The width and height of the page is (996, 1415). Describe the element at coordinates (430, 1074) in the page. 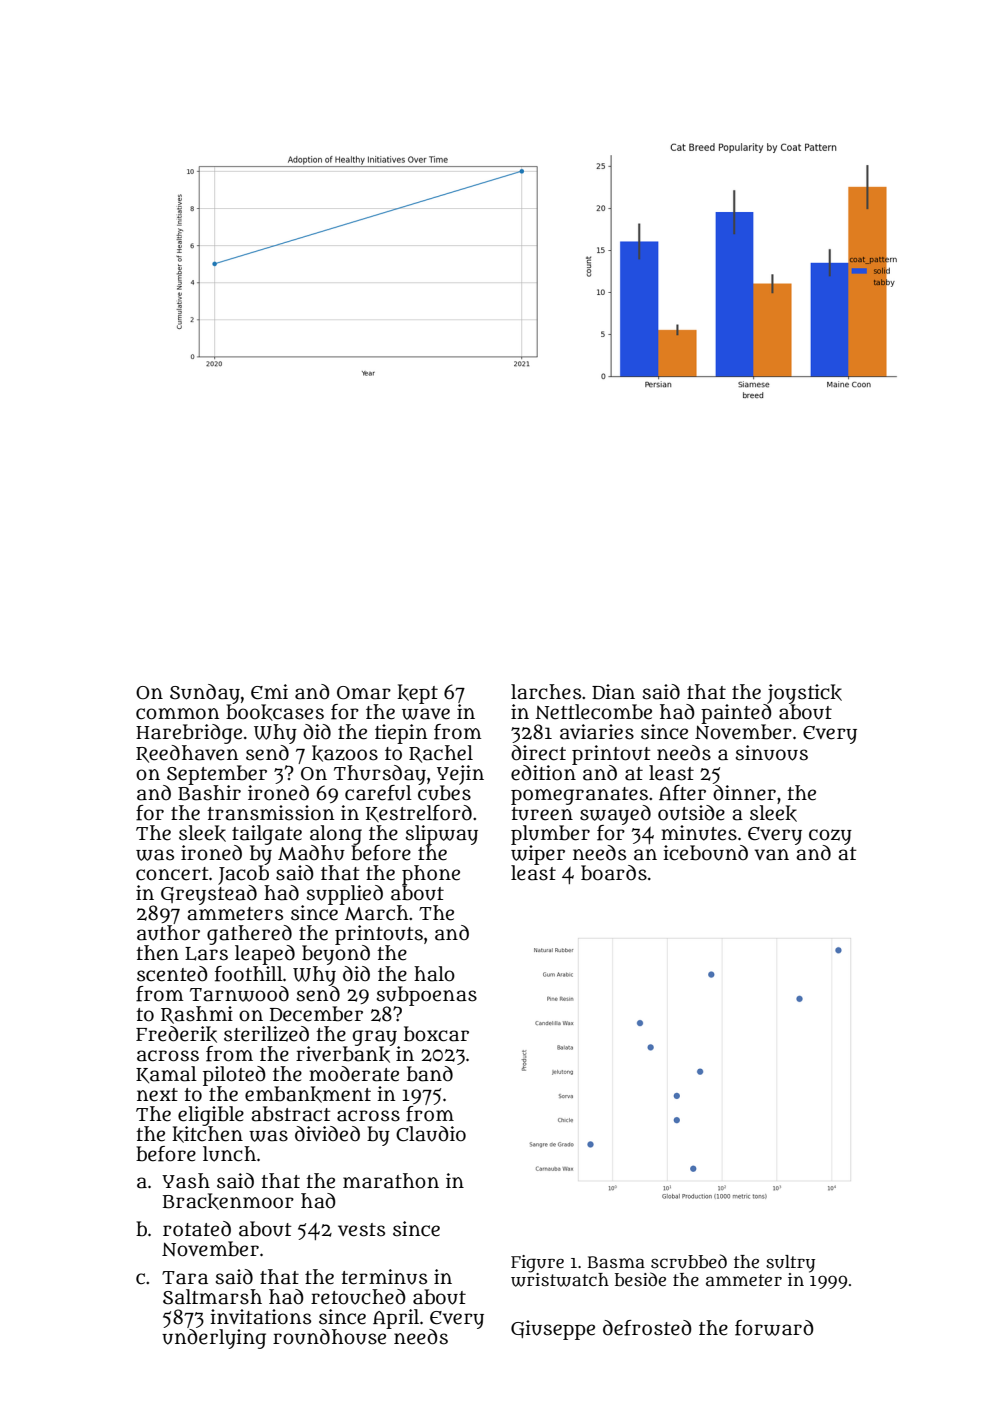

I see `band` at that location.
